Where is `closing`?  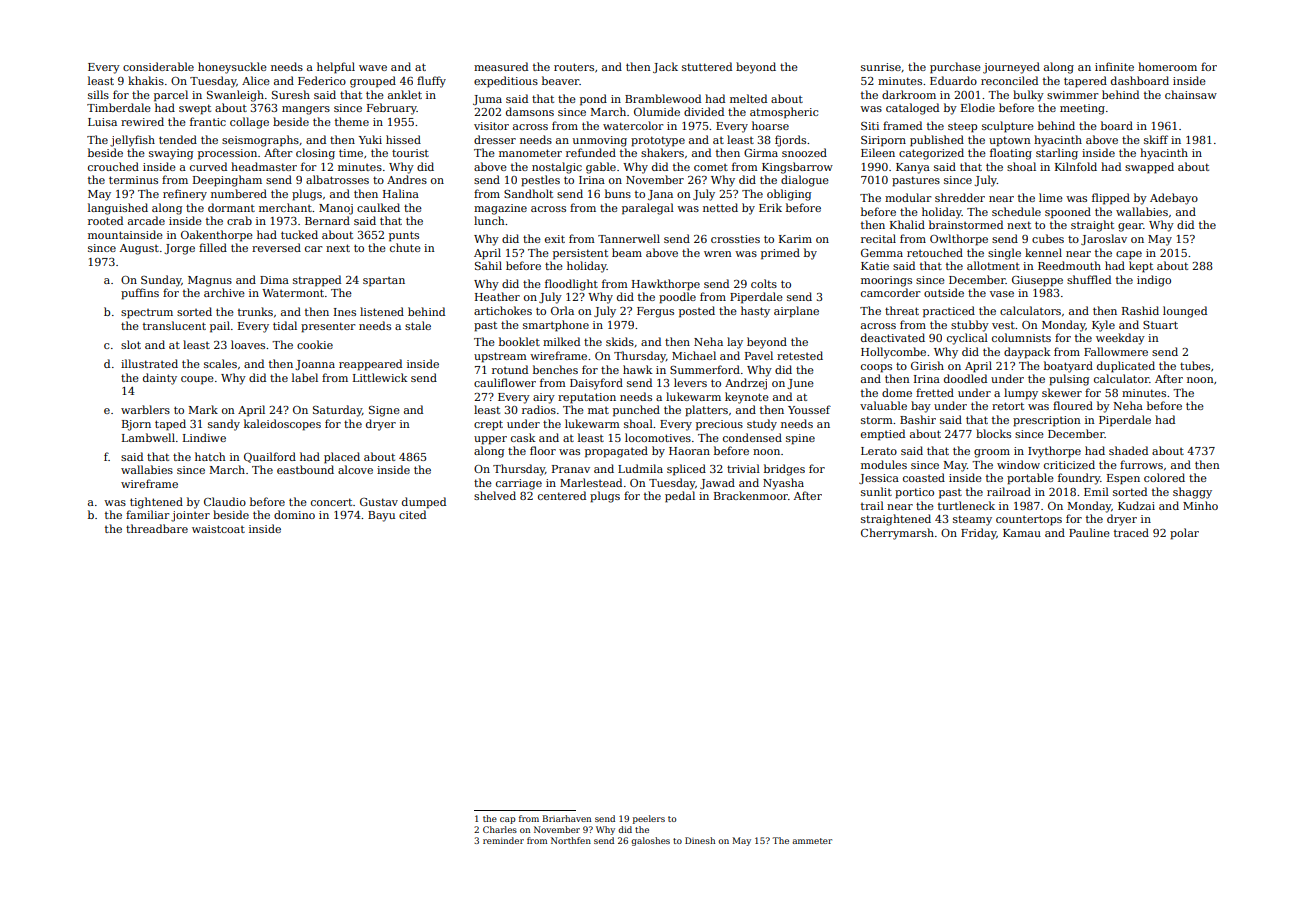
closing is located at coordinates (315, 154).
